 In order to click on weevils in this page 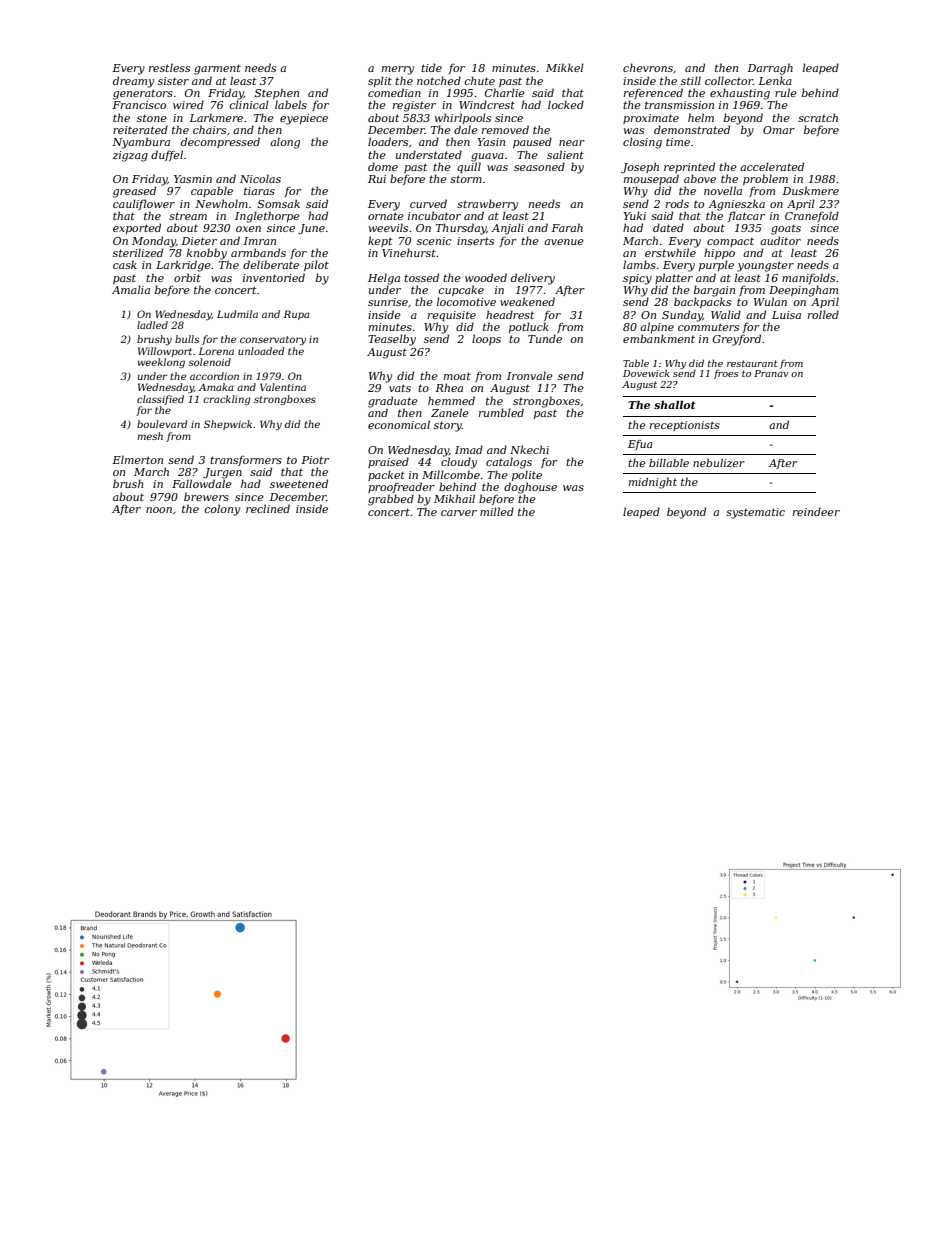, I will do `click(388, 227)`.
